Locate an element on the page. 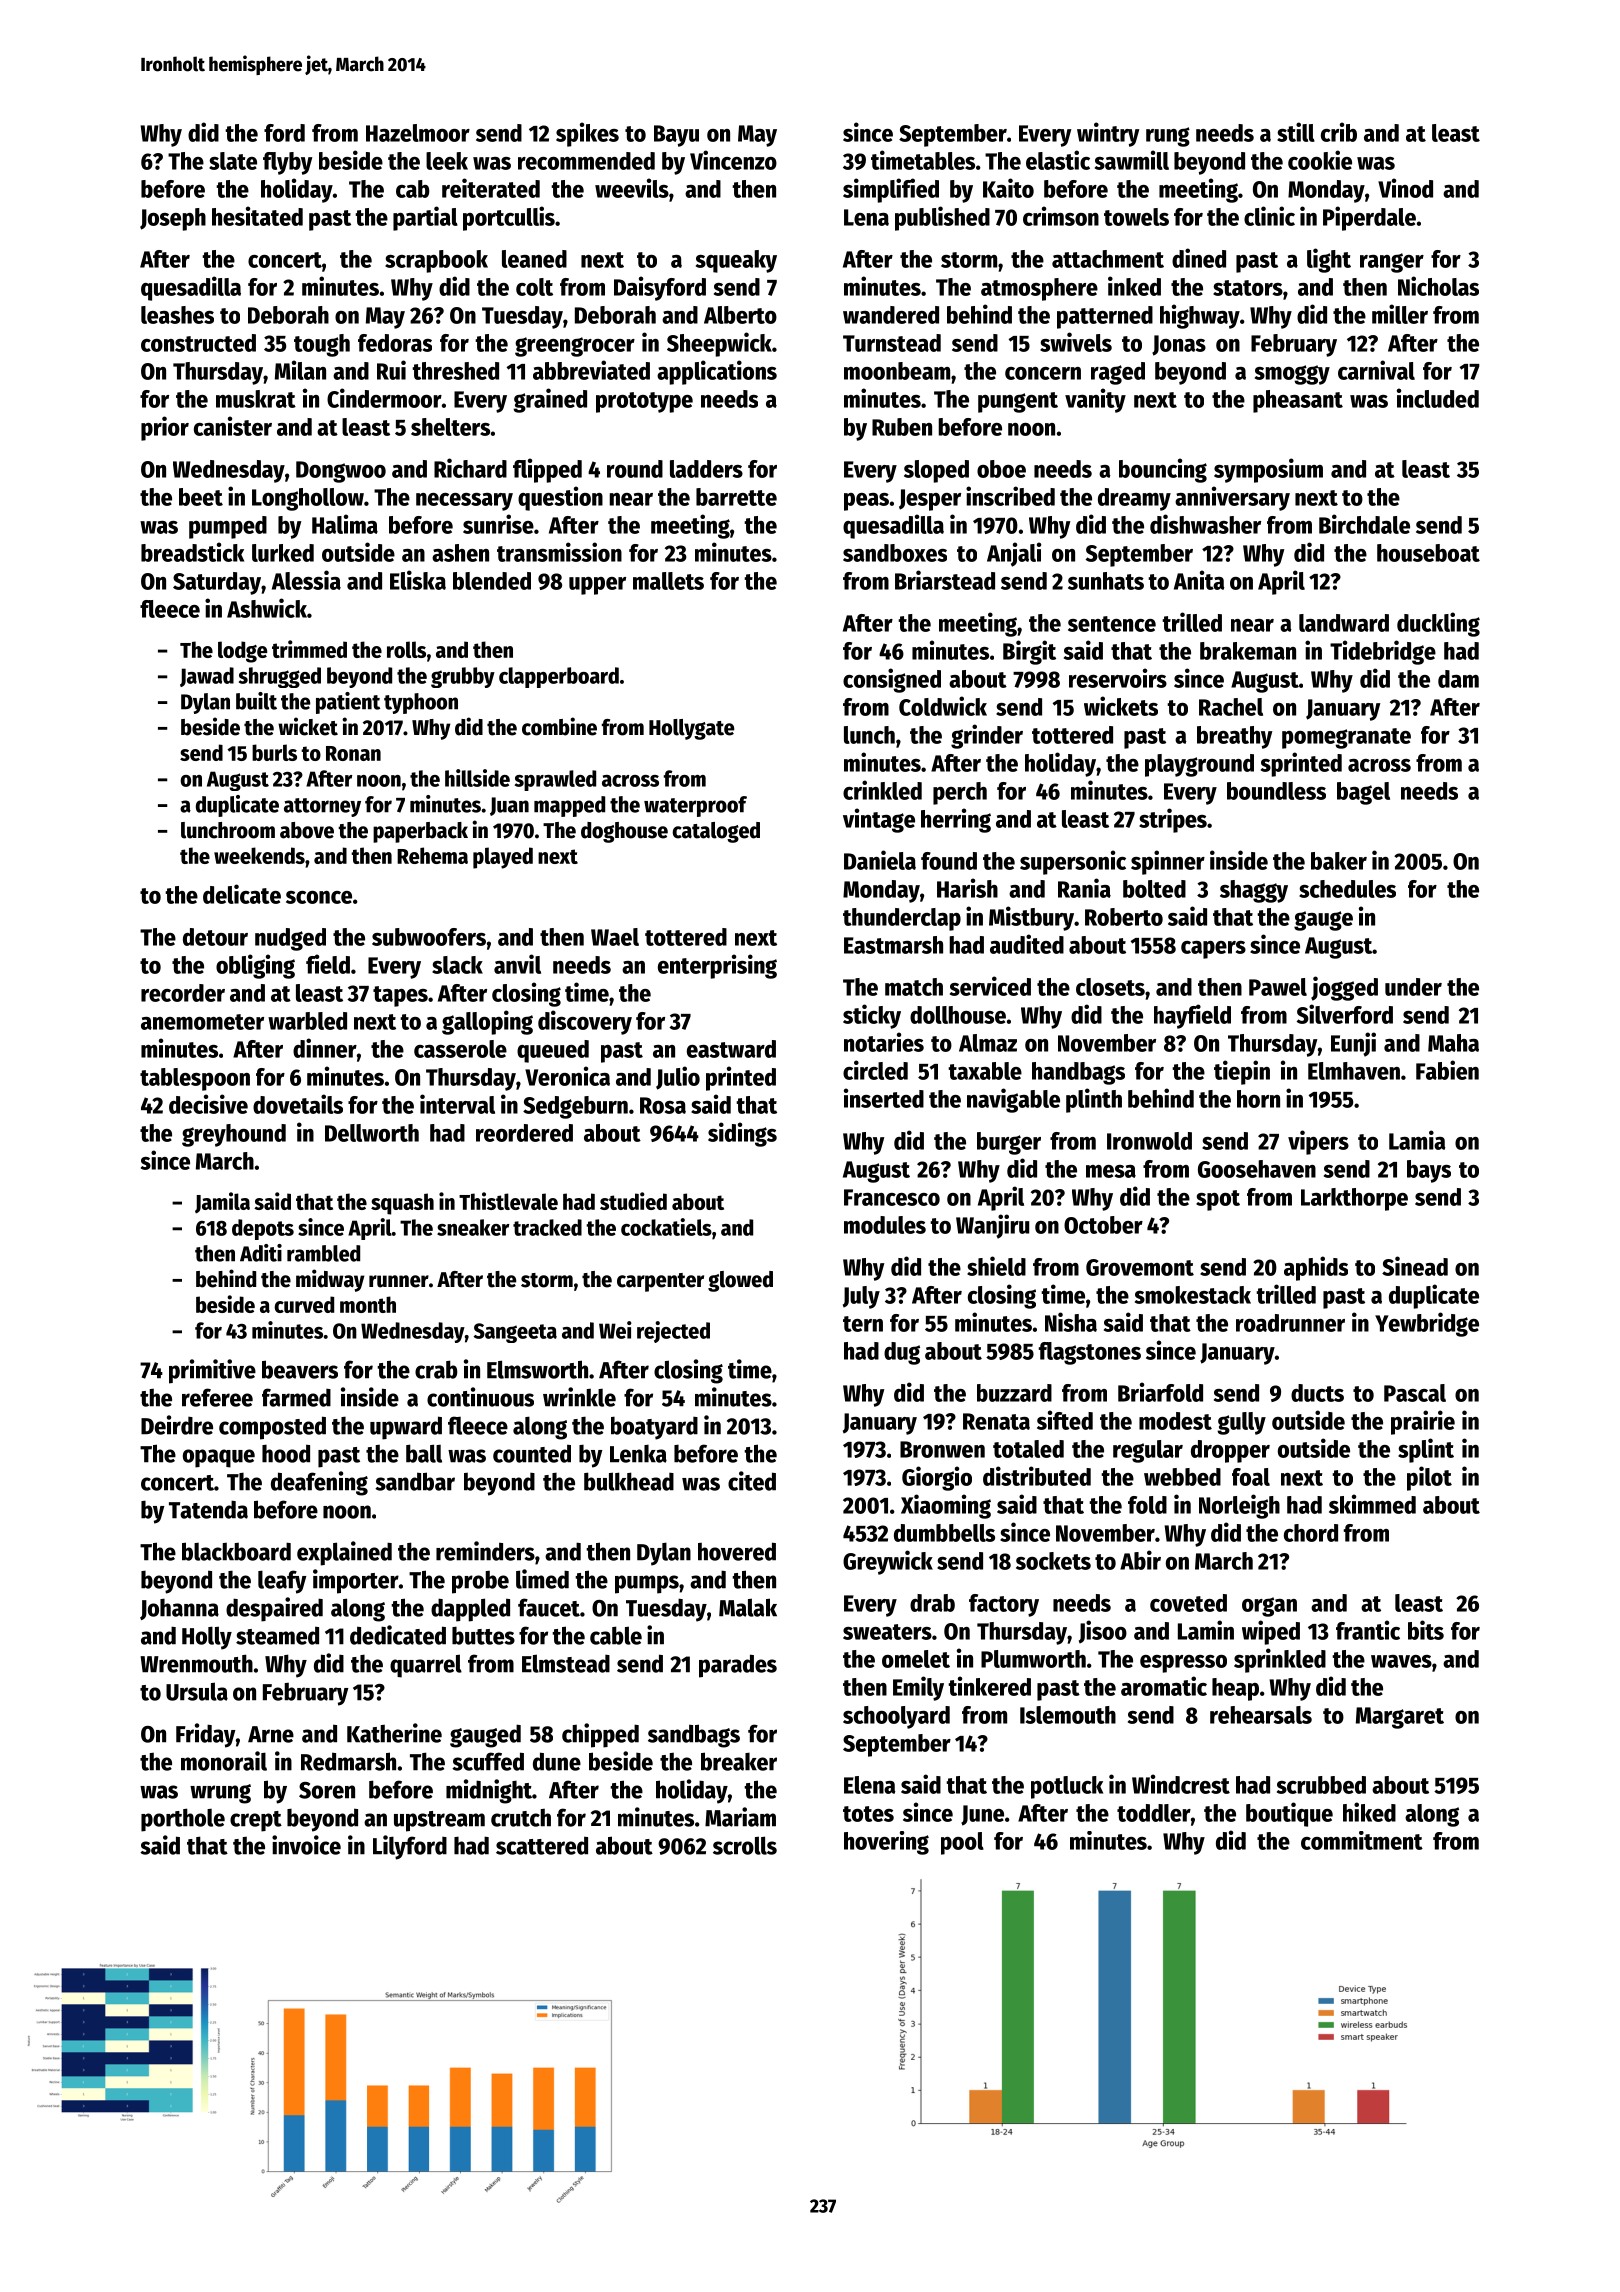 This page has width=1620, height=2292. carpenter is located at coordinates (660, 1282).
